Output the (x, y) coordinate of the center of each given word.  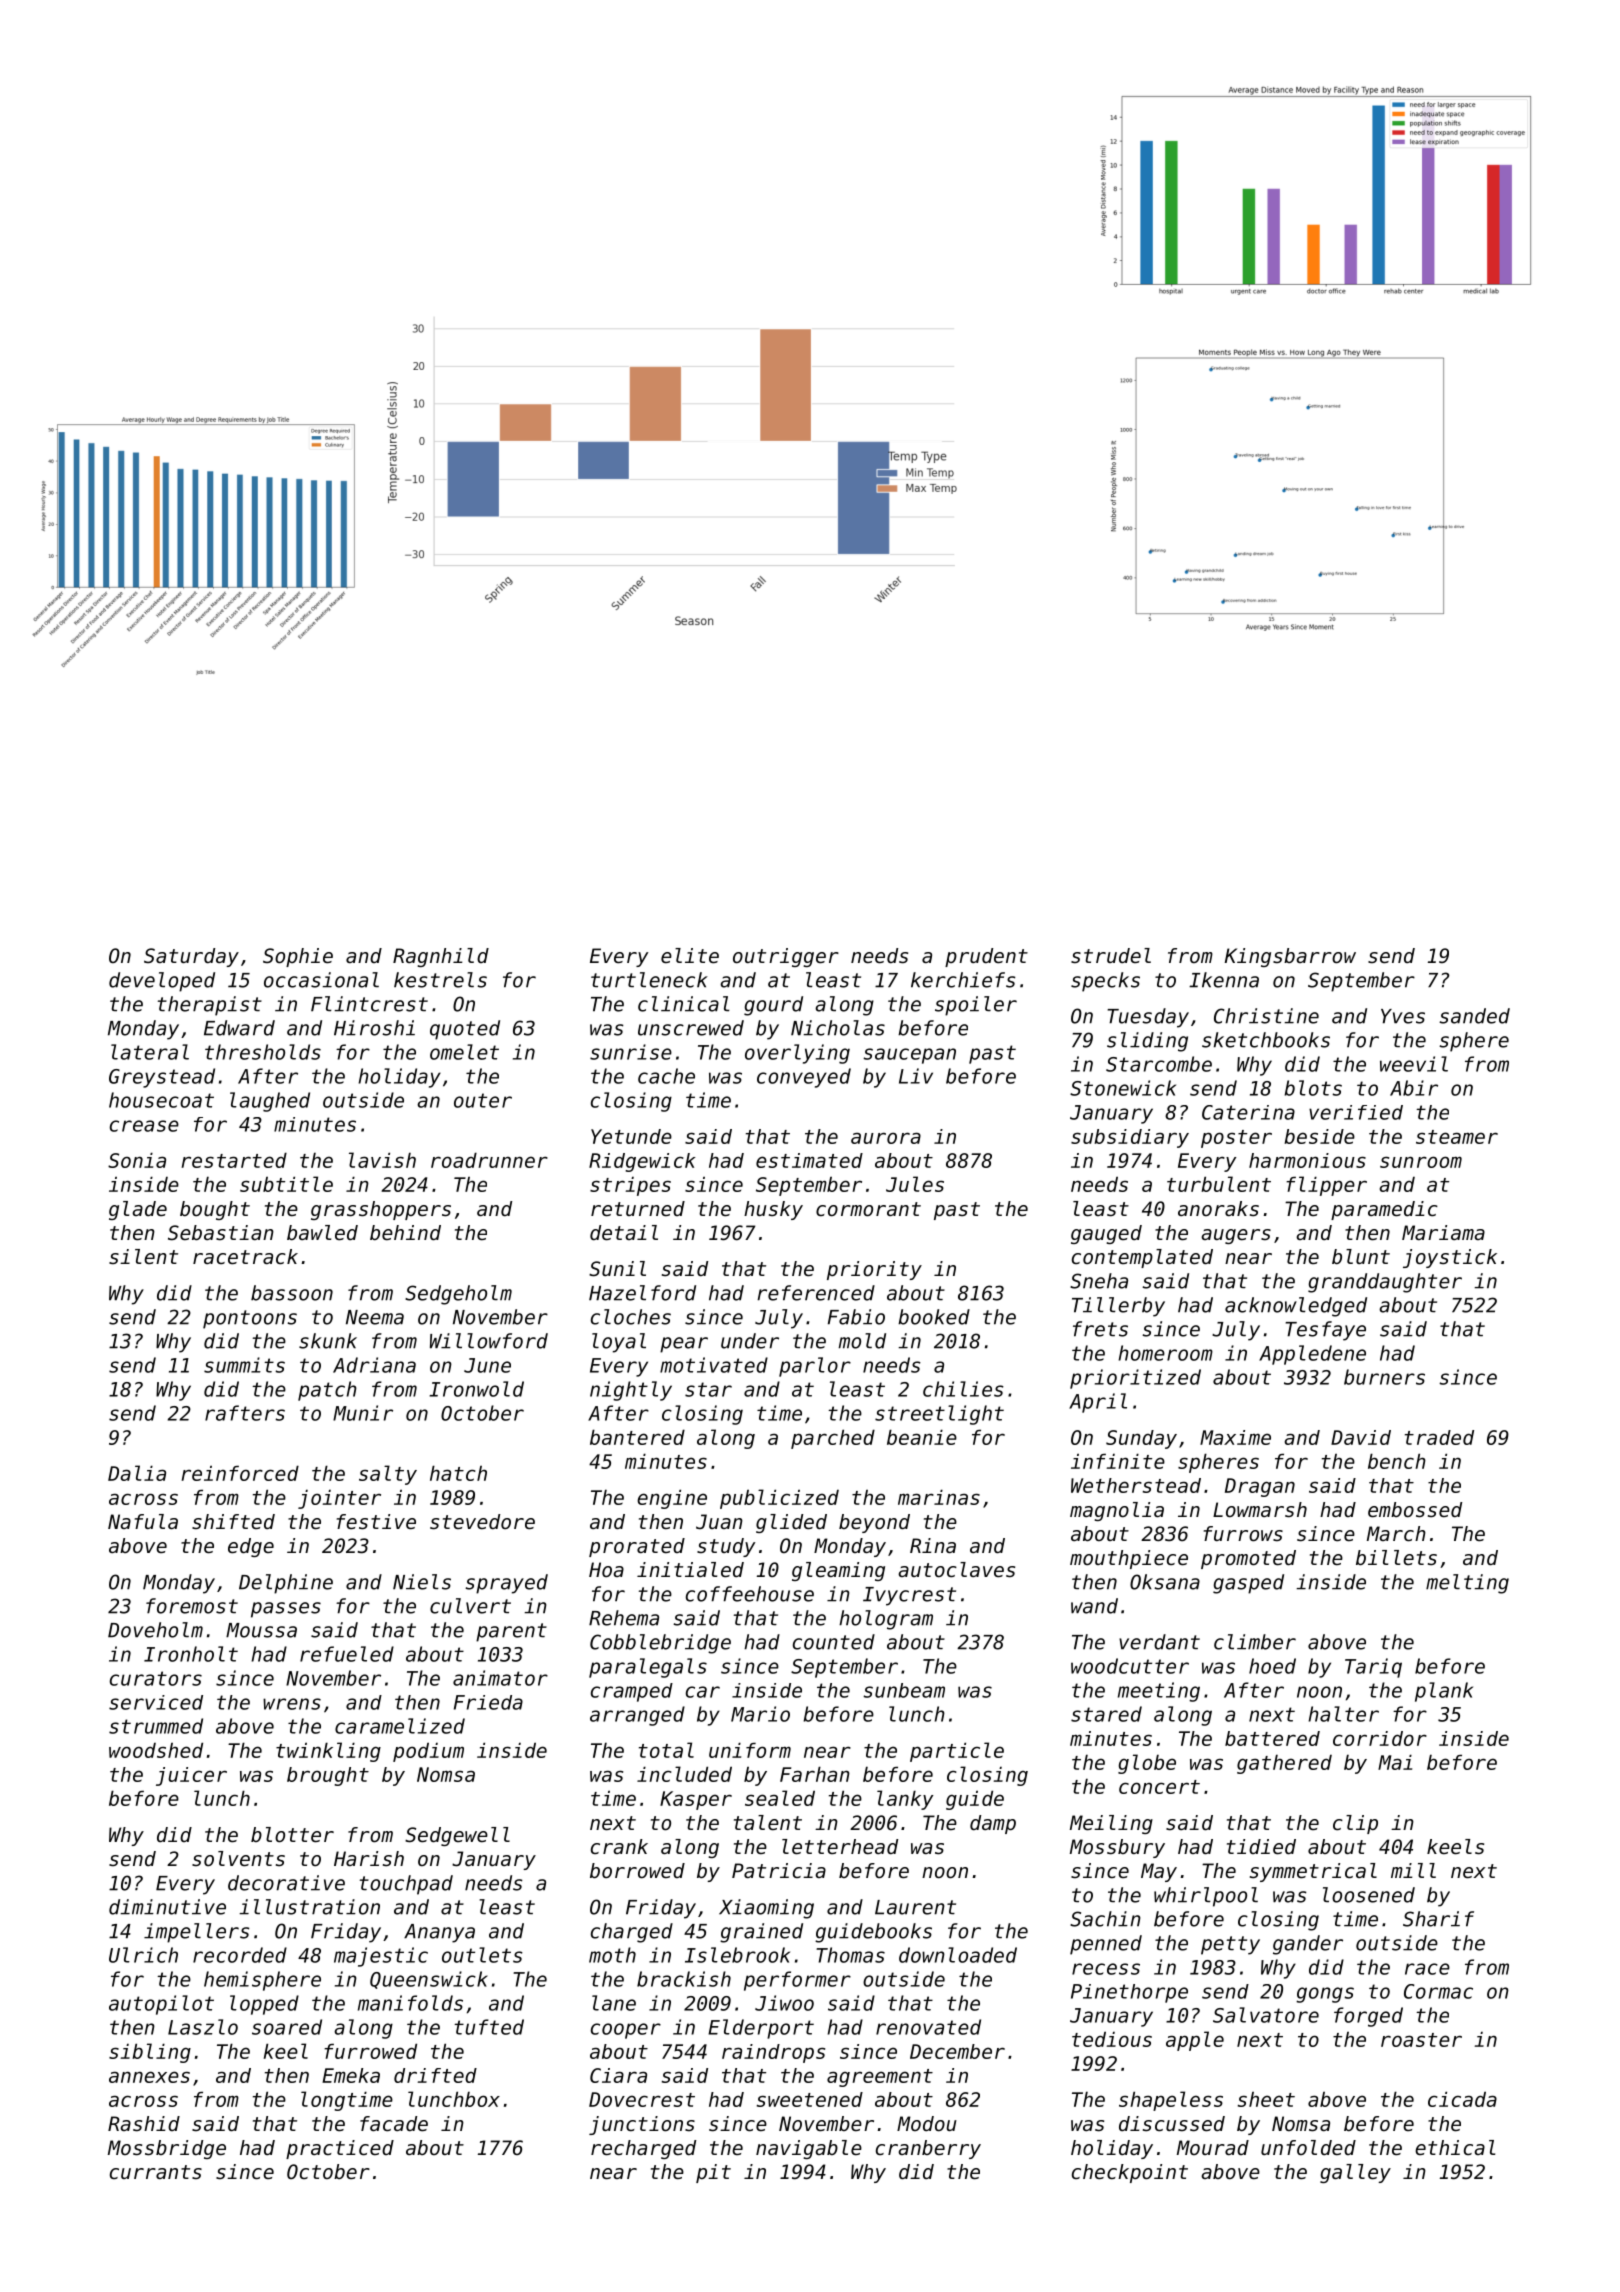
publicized (779, 1499)
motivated (714, 1365)
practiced (340, 2149)
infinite (1118, 1461)
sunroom (1421, 1162)
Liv (916, 1076)
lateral (150, 1052)
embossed (1415, 1510)
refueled (347, 1654)
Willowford (489, 1341)
